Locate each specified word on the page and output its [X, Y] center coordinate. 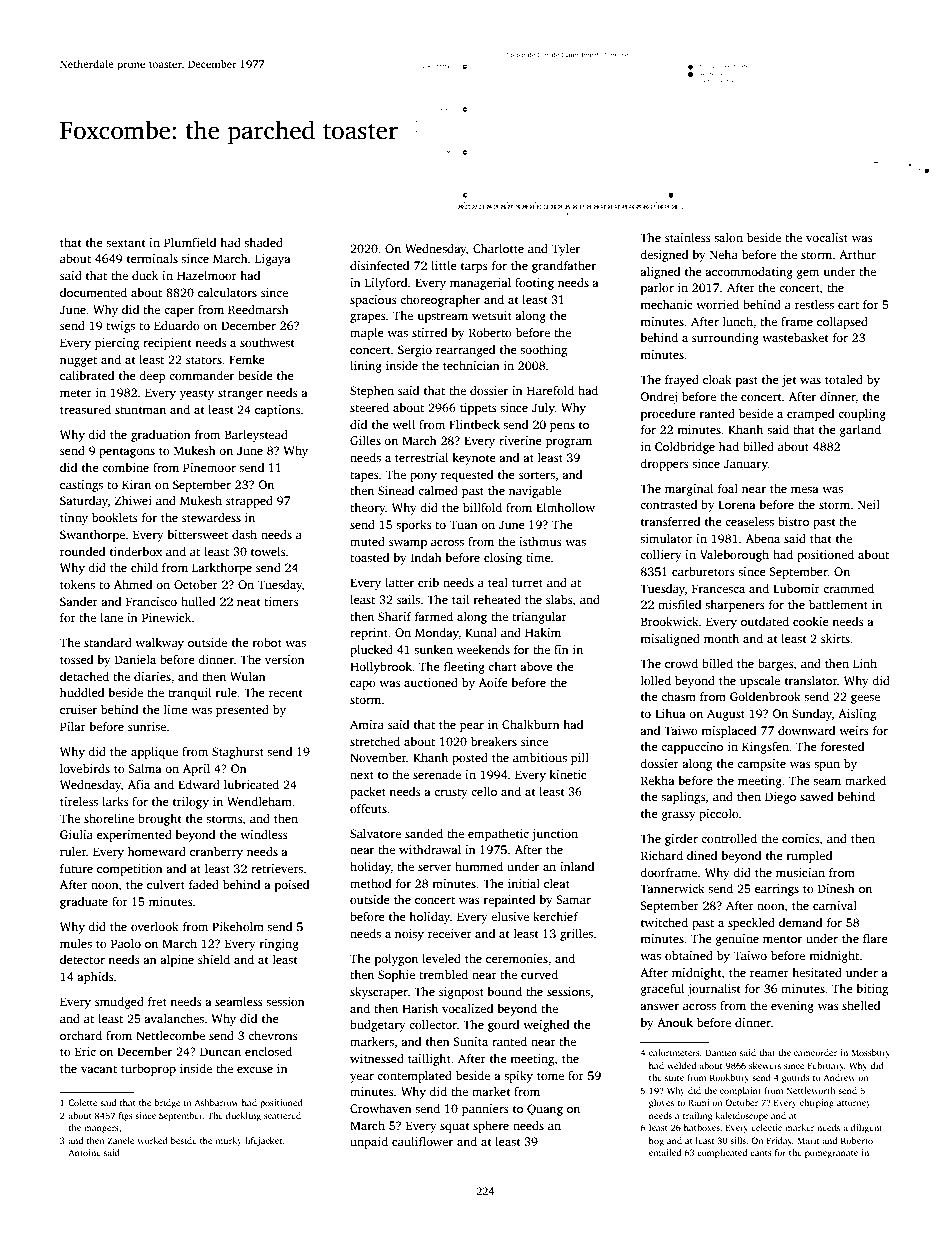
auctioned [431, 682]
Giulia [76, 834]
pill [580, 759]
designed [664, 256]
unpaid [369, 1143]
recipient [167, 344]
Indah [426, 557]
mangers [101, 1129]
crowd [681, 663]
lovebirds [85, 768]
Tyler [566, 250]
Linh [865, 663]
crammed [848, 588]
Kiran [136, 484]
